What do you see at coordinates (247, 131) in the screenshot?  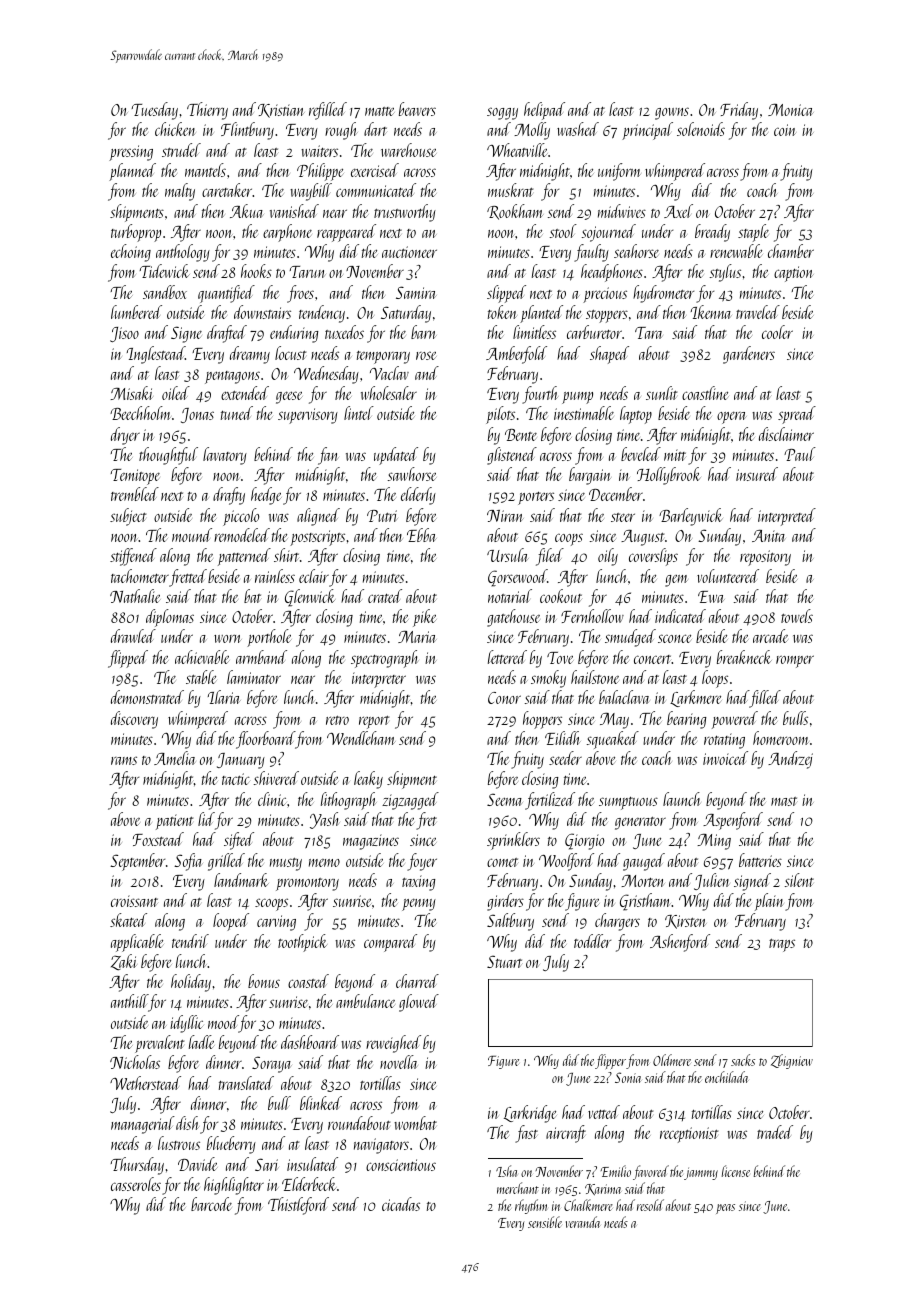 I see `Flintbury` at bounding box center [247, 131].
